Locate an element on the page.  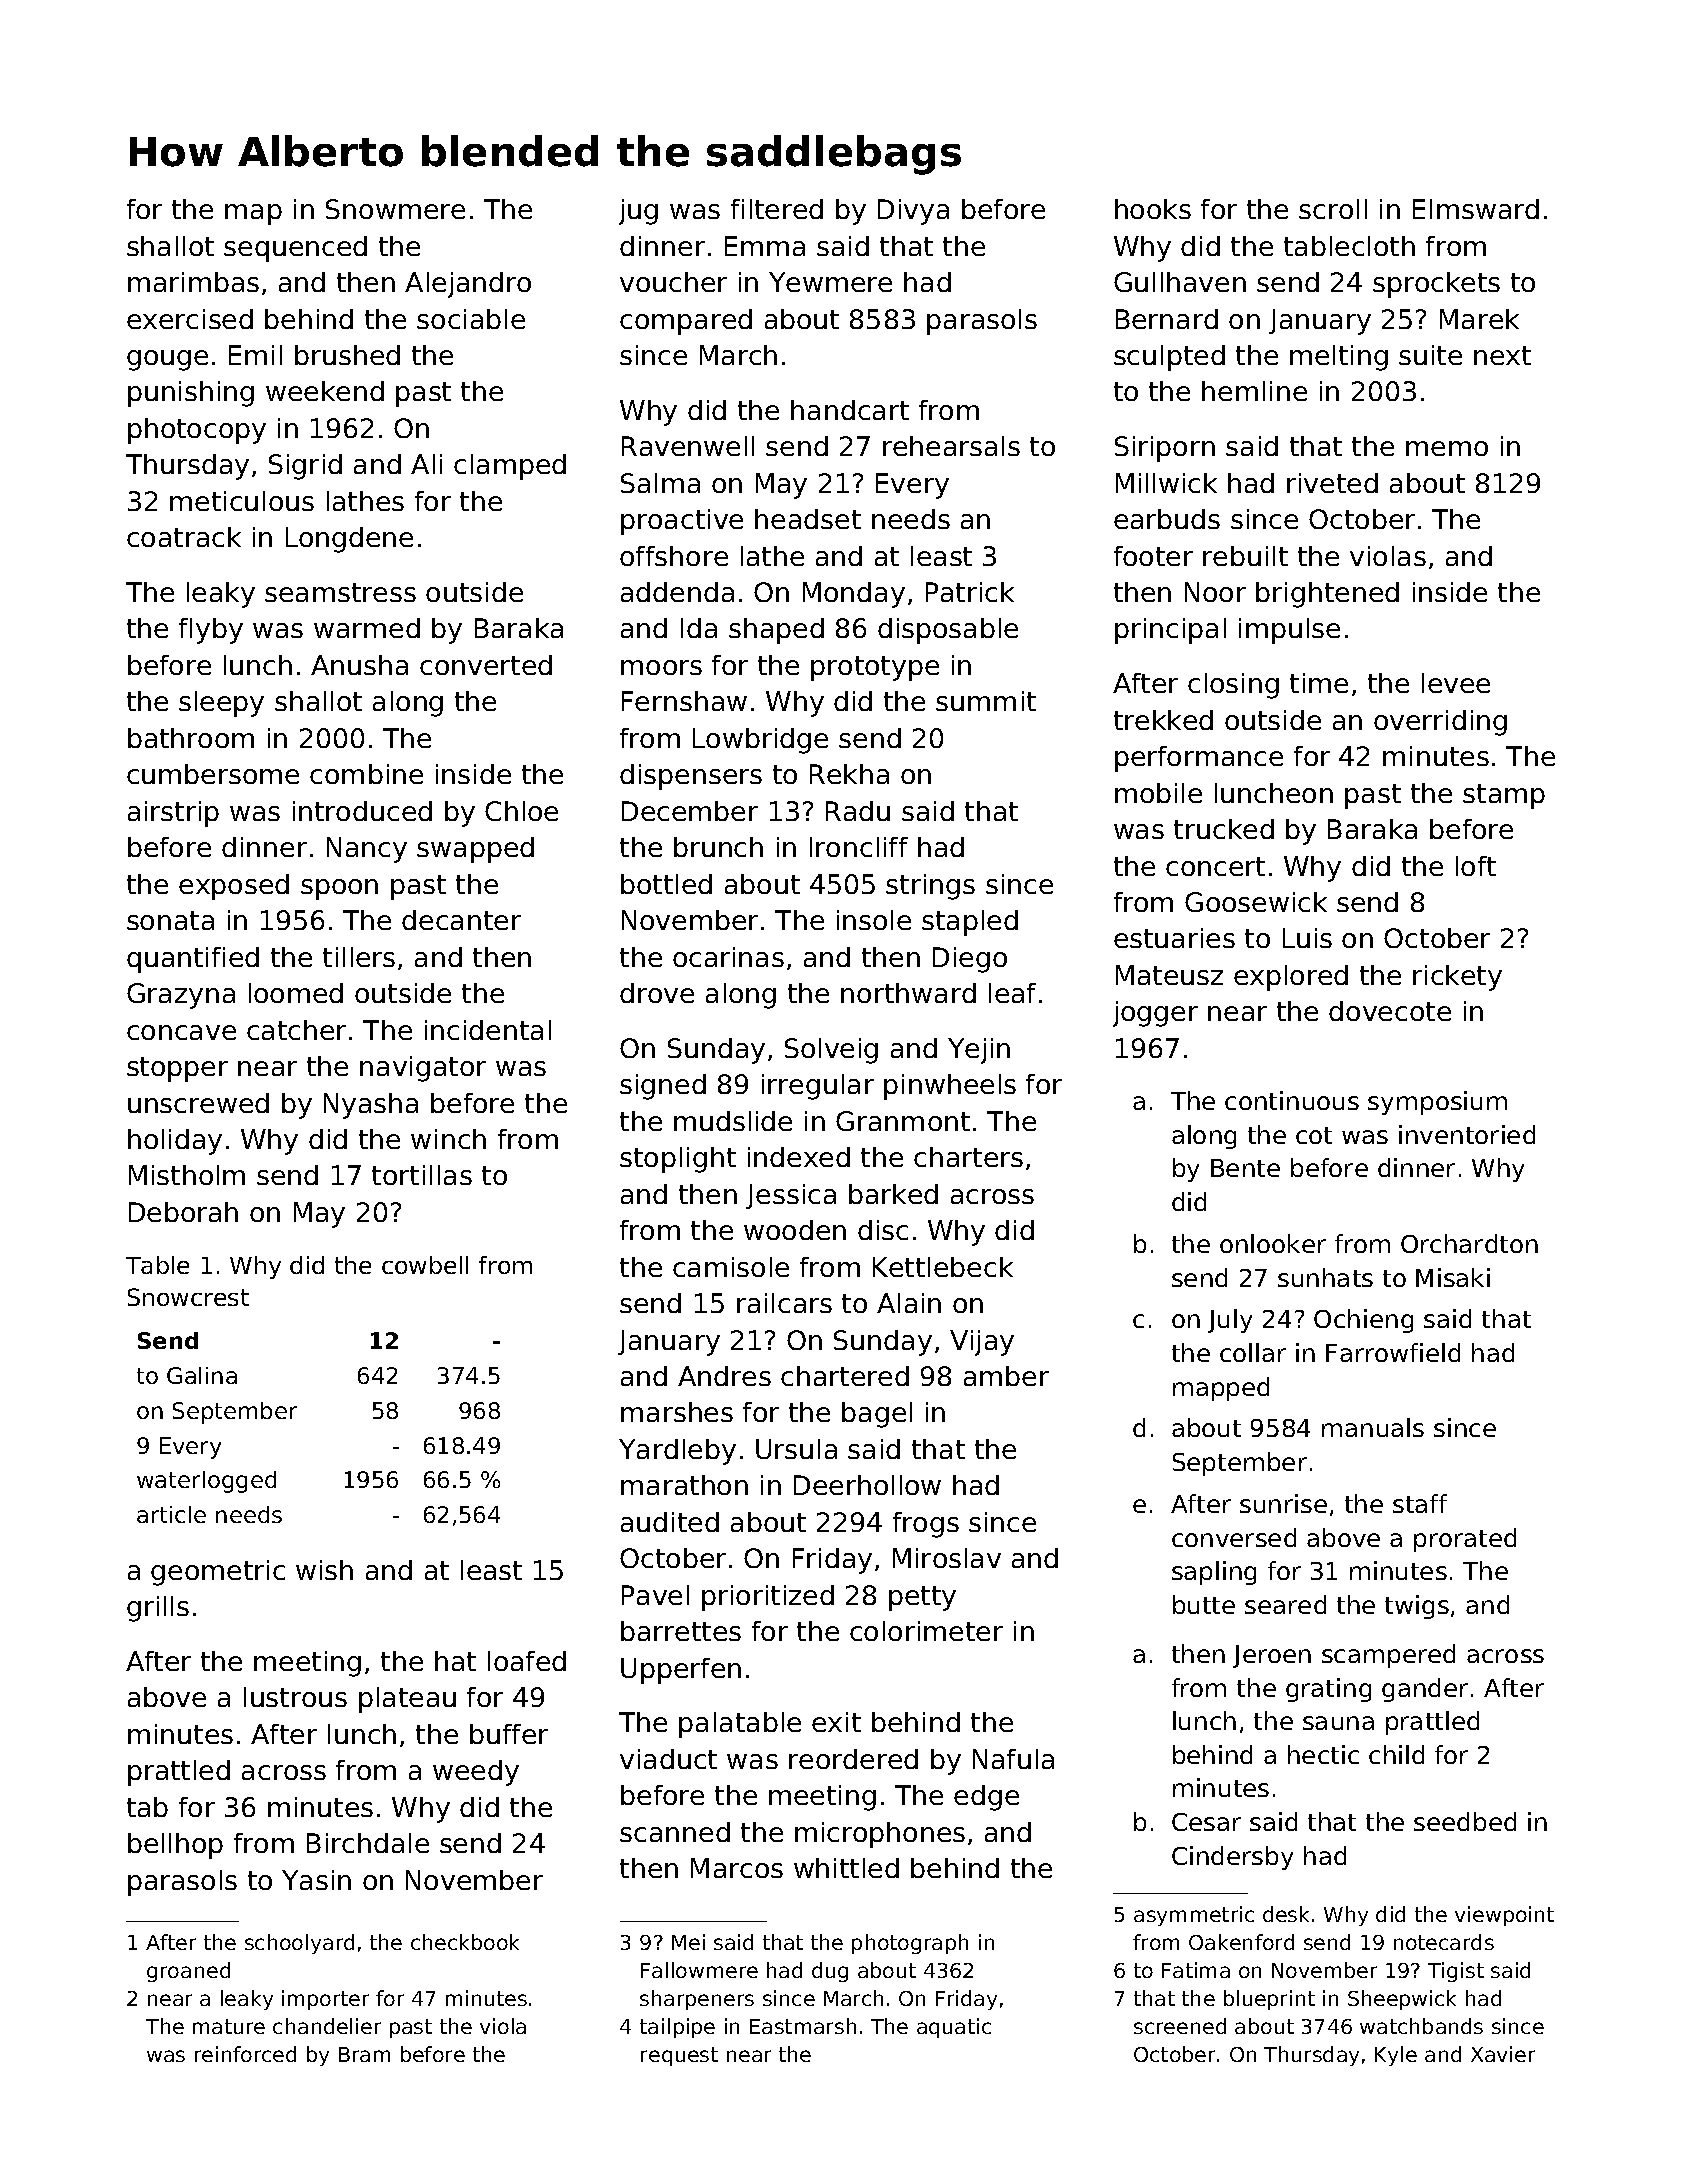
Elmsward is located at coordinates (1476, 209).
